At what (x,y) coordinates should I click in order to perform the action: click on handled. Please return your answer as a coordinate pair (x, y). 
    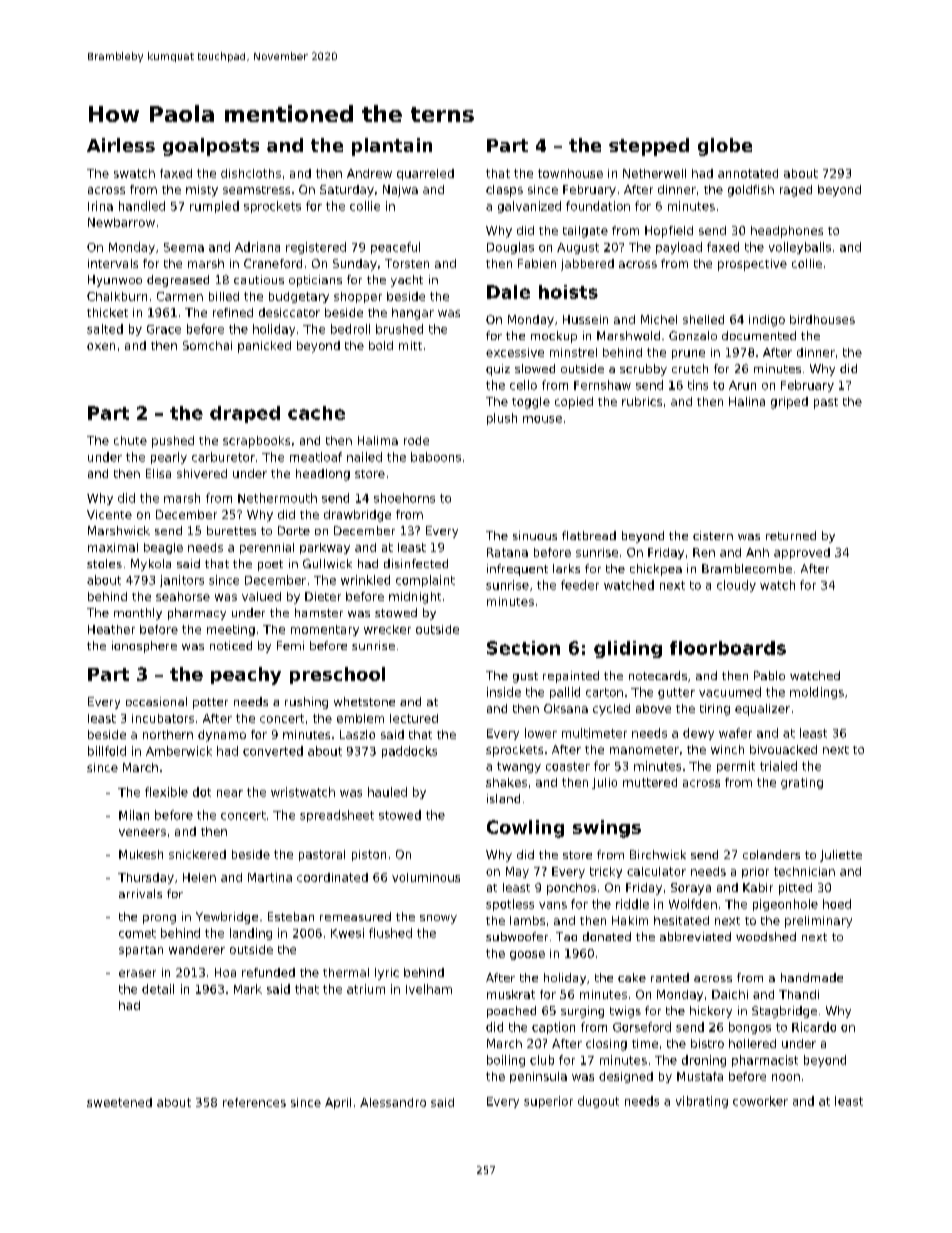
    Looking at the image, I should click on (142, 206).
